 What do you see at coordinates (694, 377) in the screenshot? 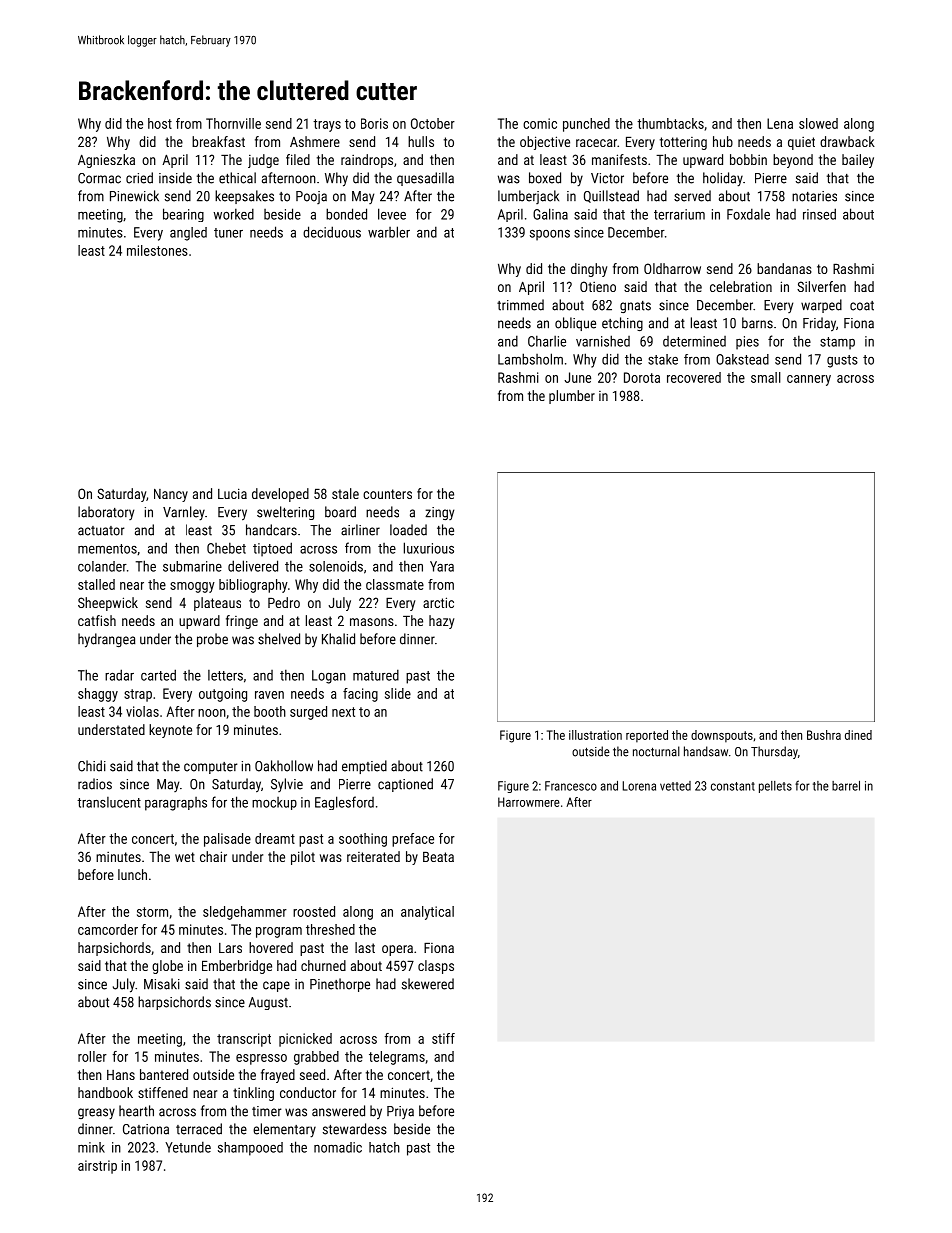
I see `recovered` at bounding box center [694, 377].
